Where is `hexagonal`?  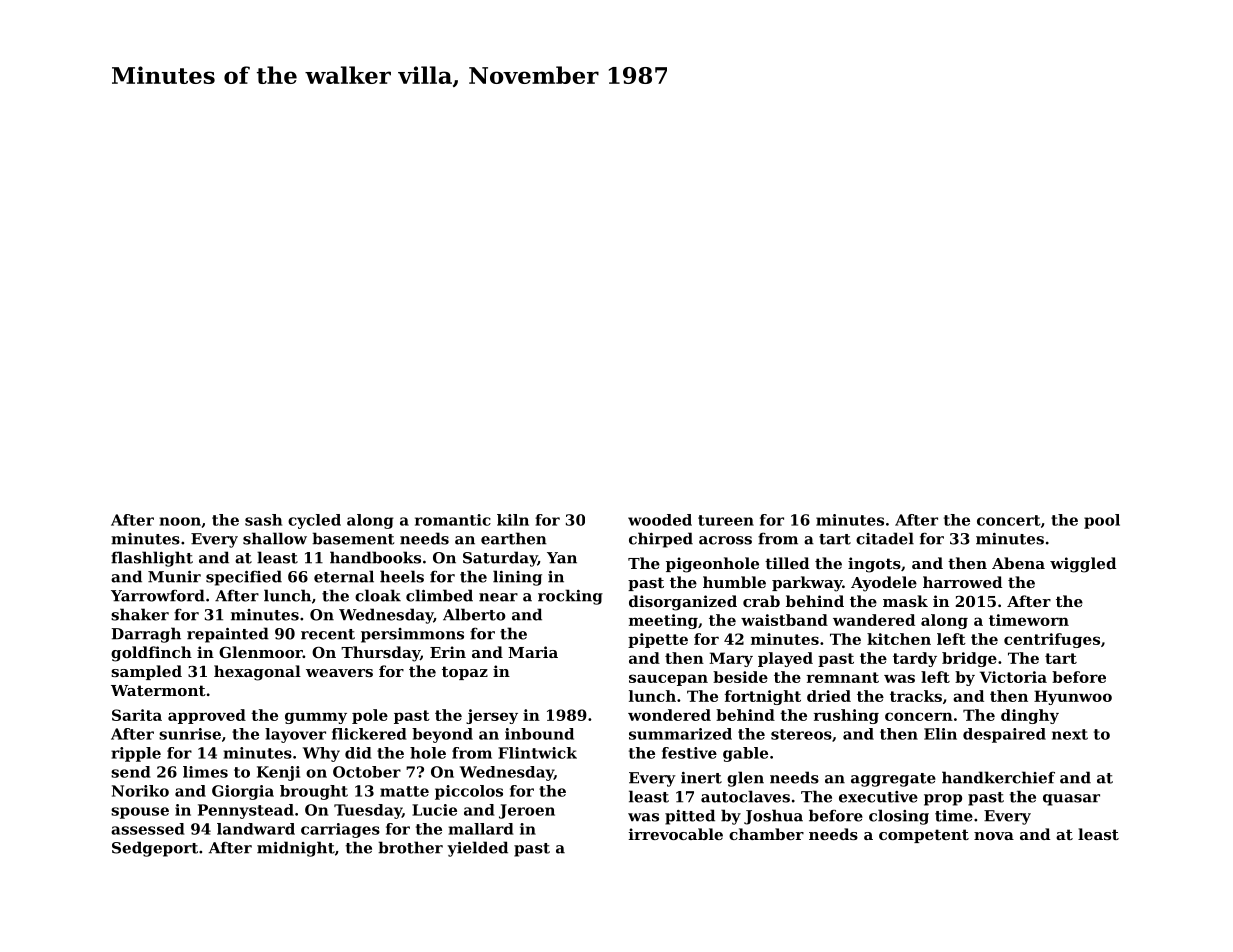
hexagonal is located at coordinates (257, 673).
